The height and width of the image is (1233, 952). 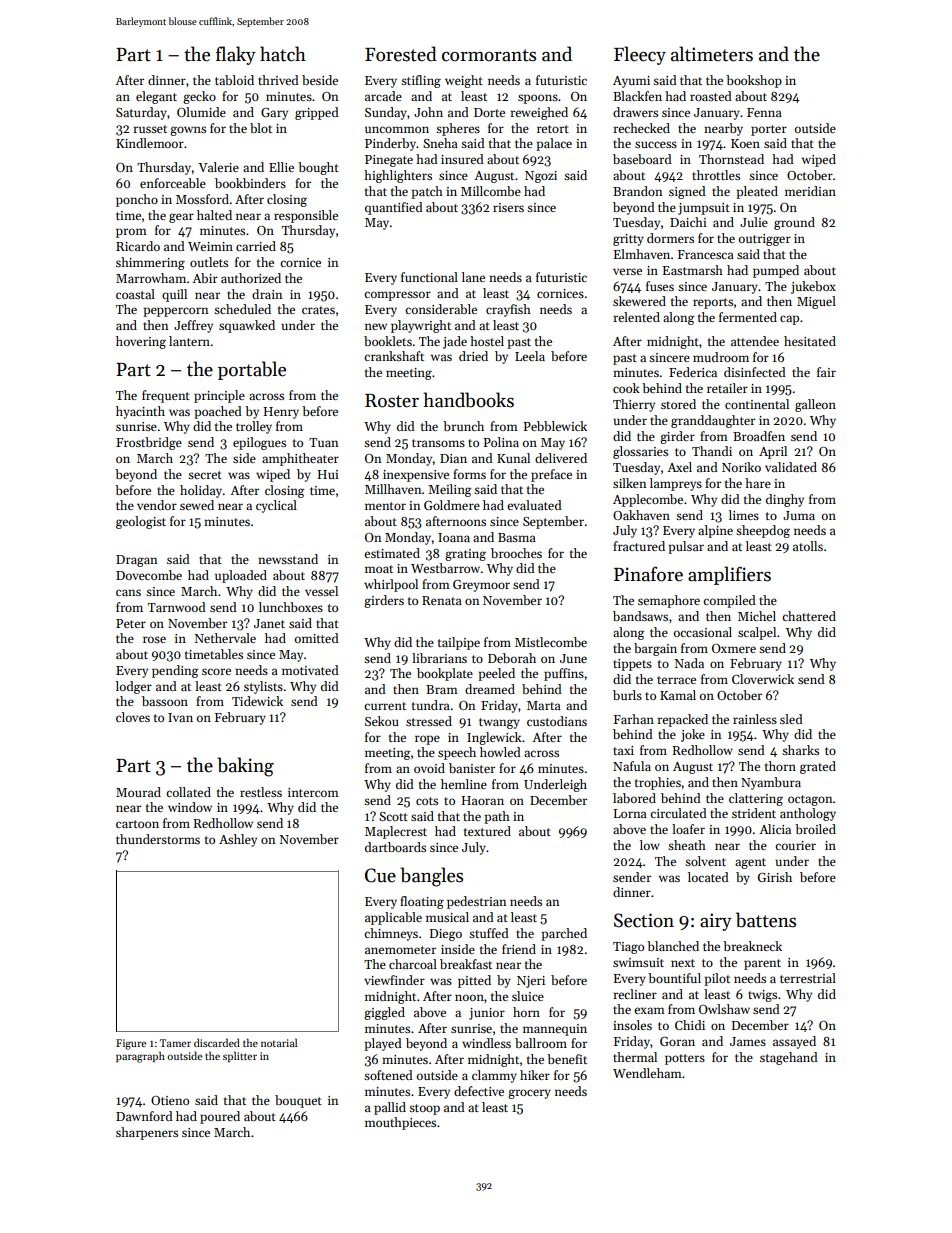 What do you see at coordinates (647, 1073) in the image?
I see `Wendleham` at bounding box center [647, 1073].
